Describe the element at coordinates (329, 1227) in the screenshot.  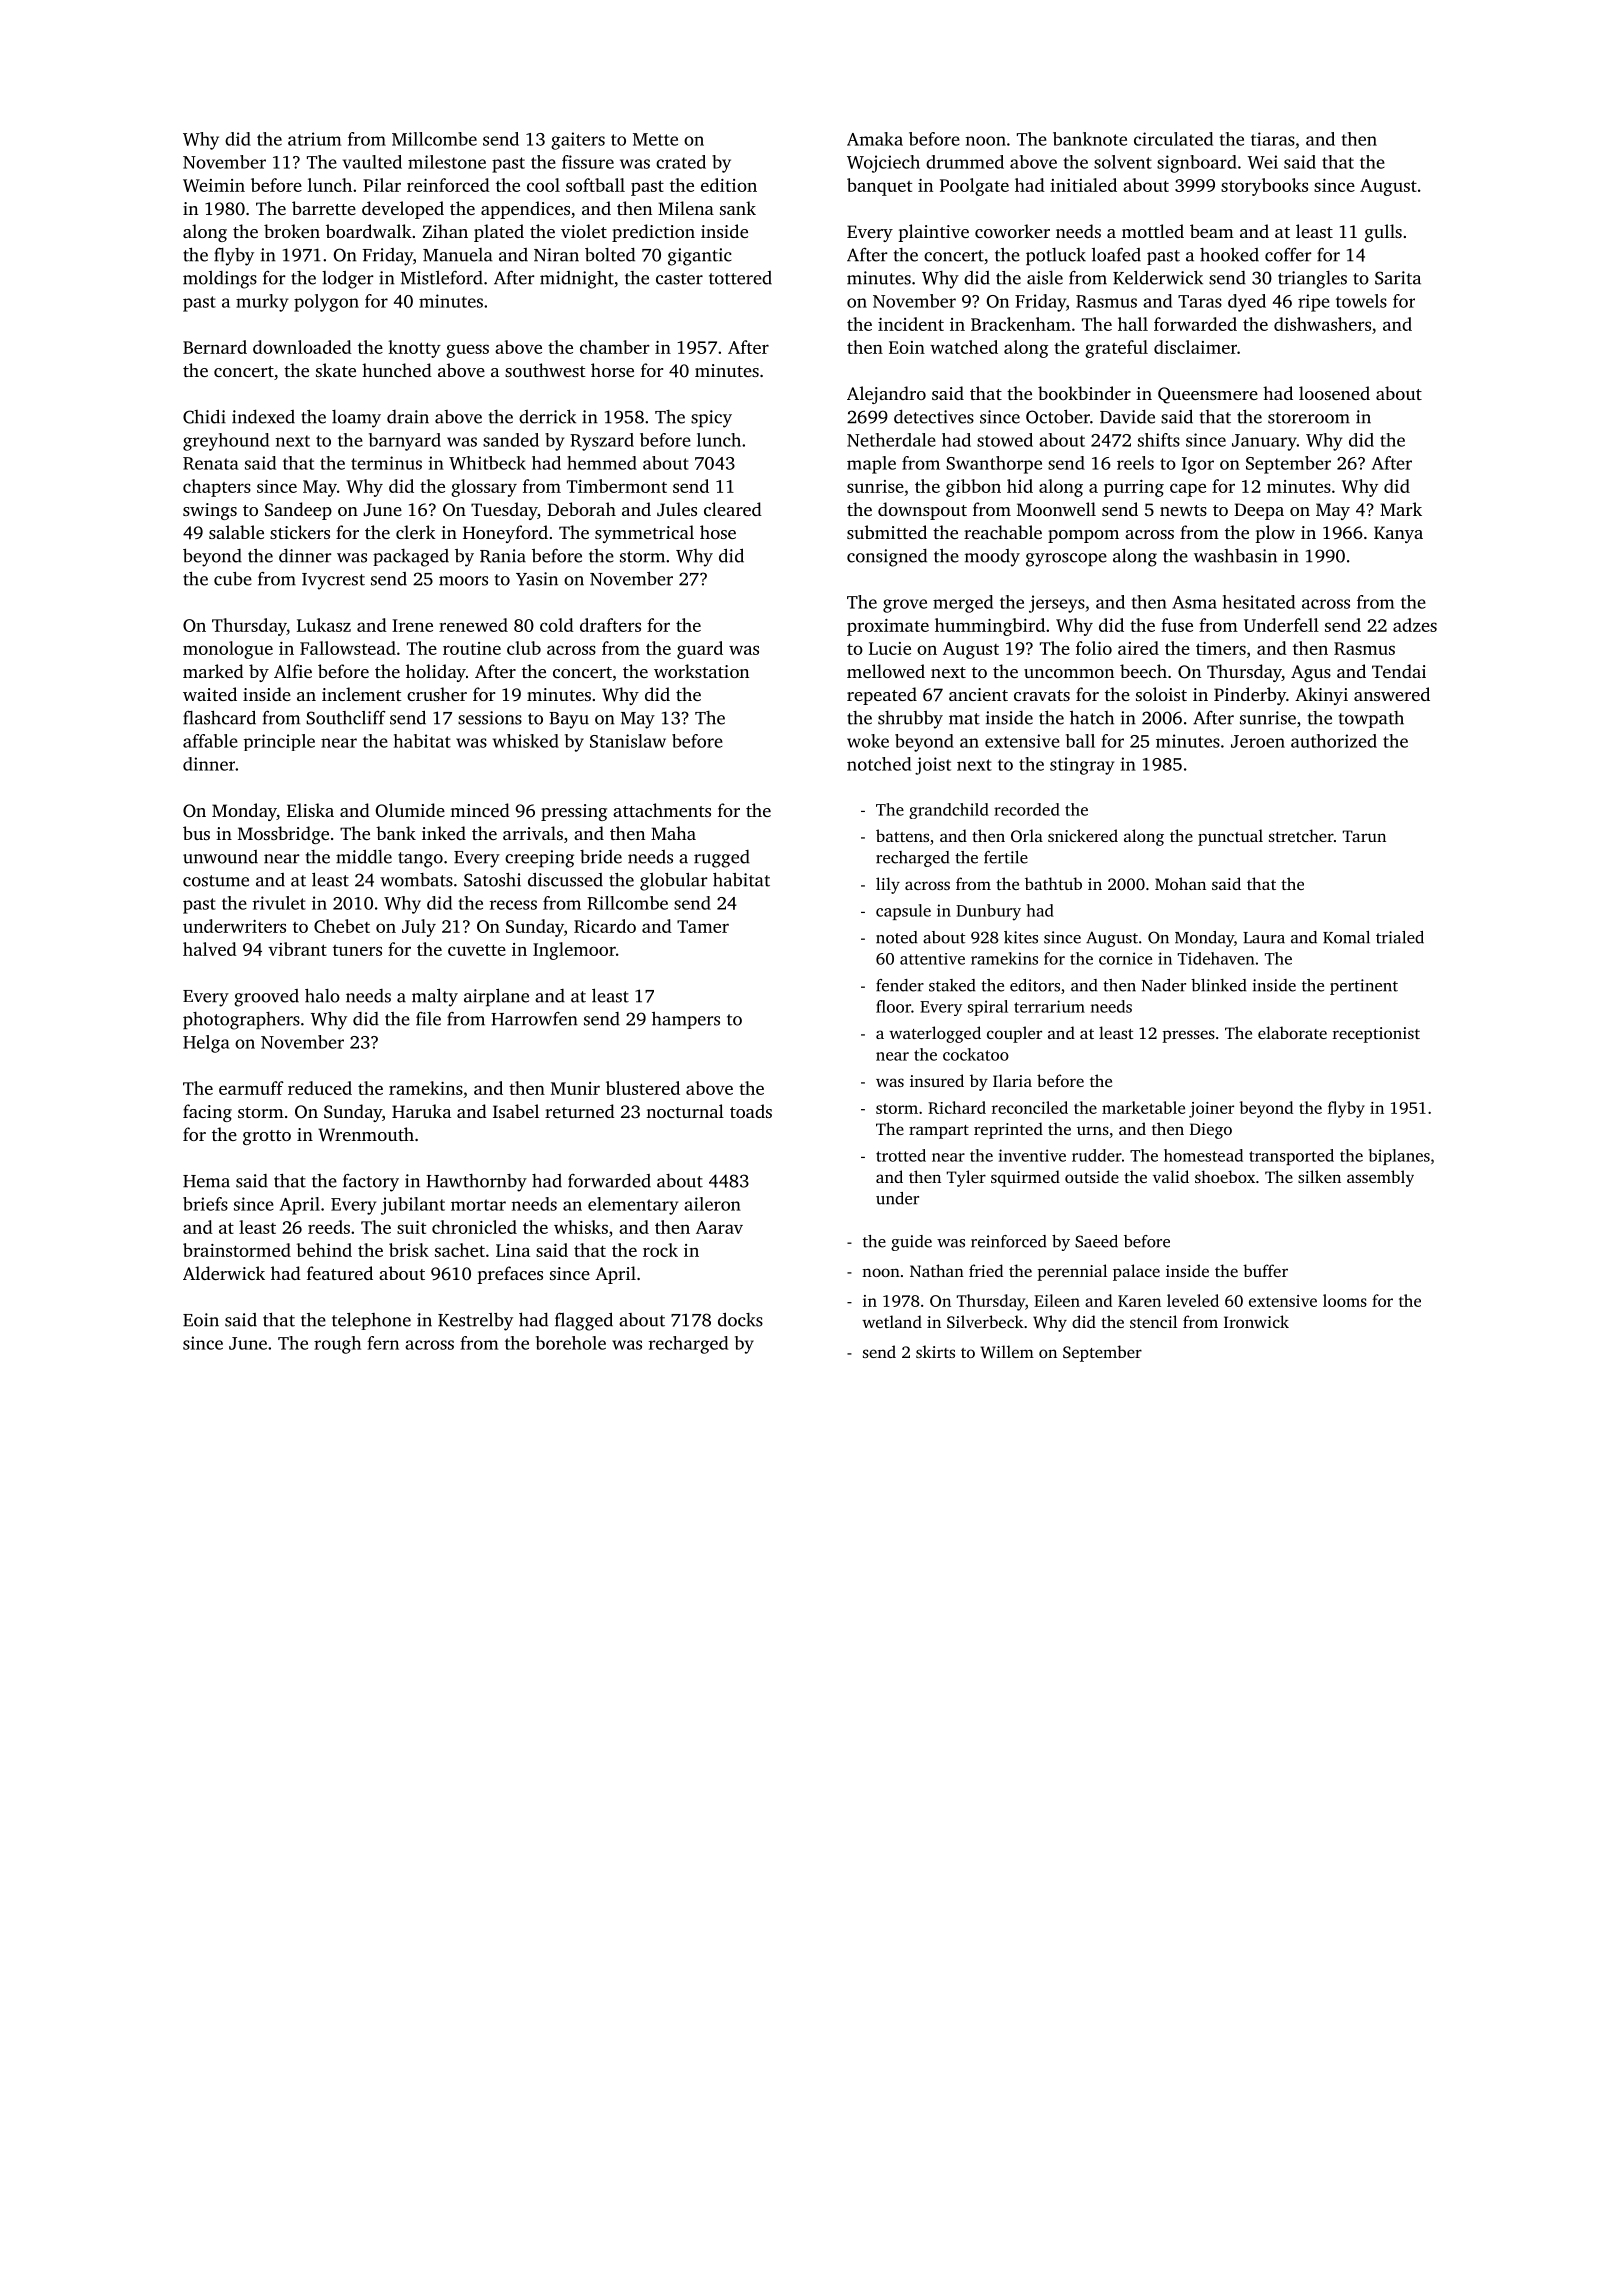
I see `reeds` at that location.
